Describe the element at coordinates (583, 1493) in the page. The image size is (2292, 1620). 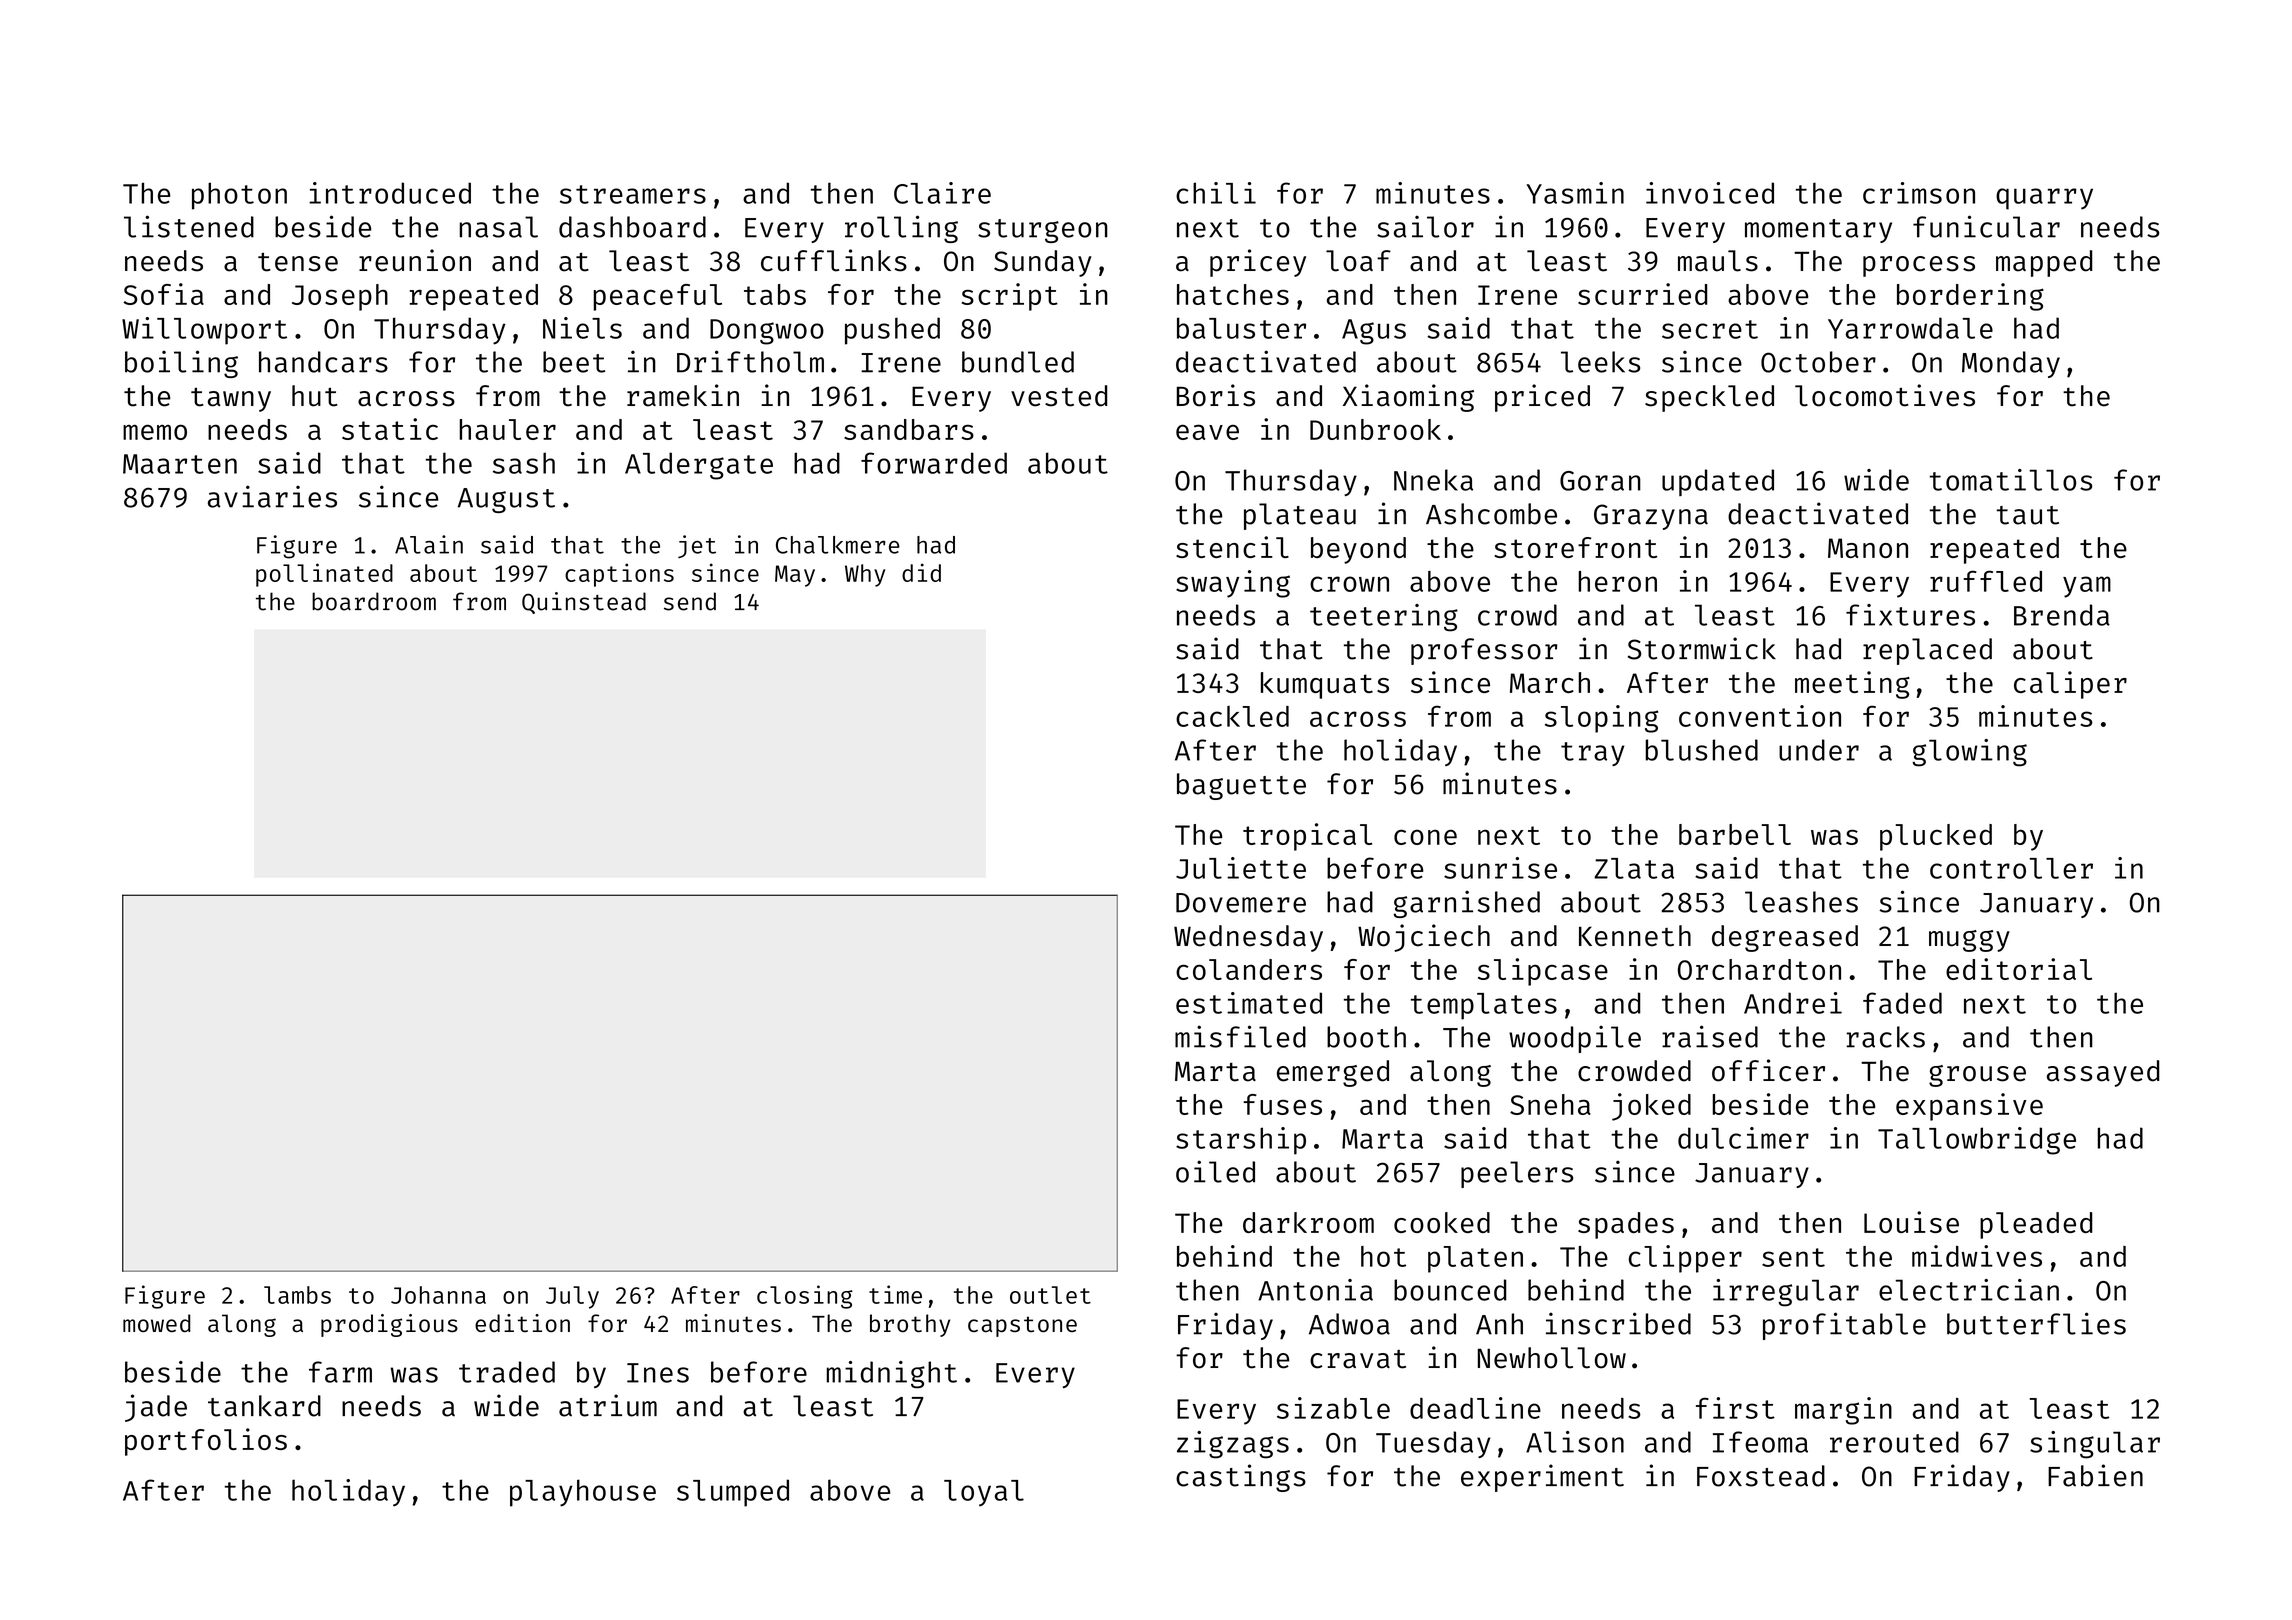
I see `playhouse` at that location.
